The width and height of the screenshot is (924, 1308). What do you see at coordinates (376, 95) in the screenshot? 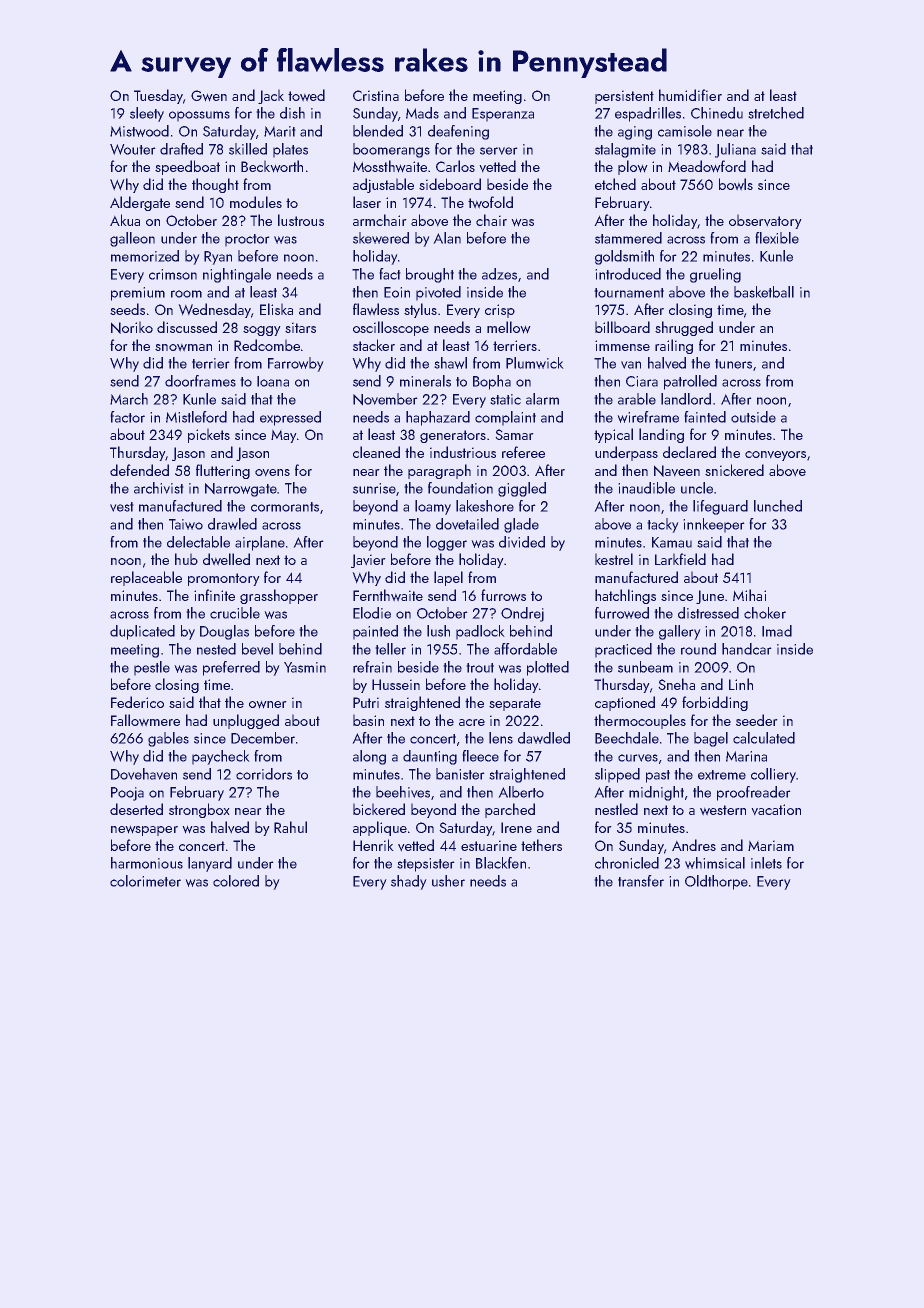
I see `Cristina` at bounding box center [376, 95].
